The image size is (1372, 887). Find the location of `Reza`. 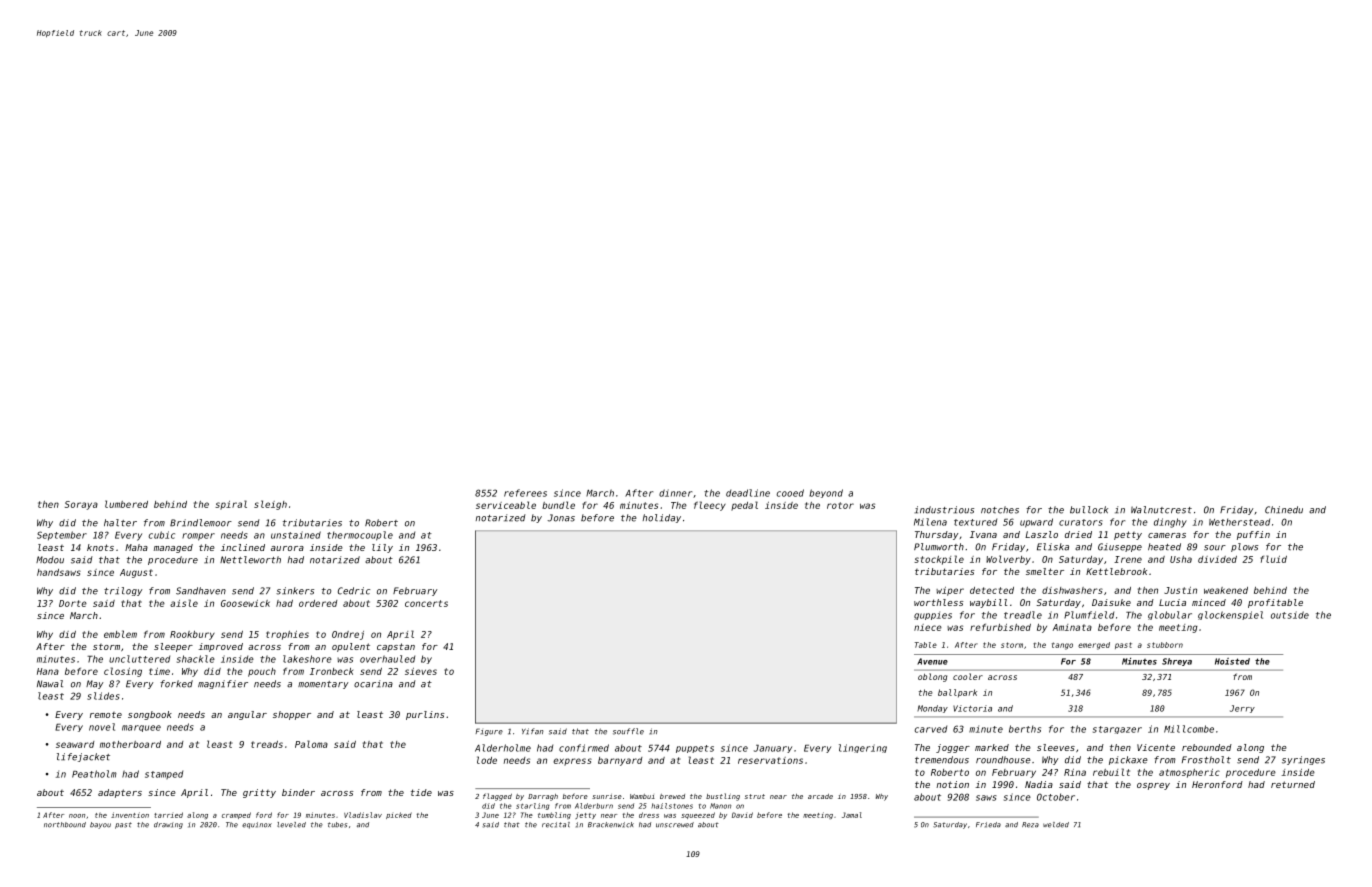

Reza is located at coordinates (1030, 825).
